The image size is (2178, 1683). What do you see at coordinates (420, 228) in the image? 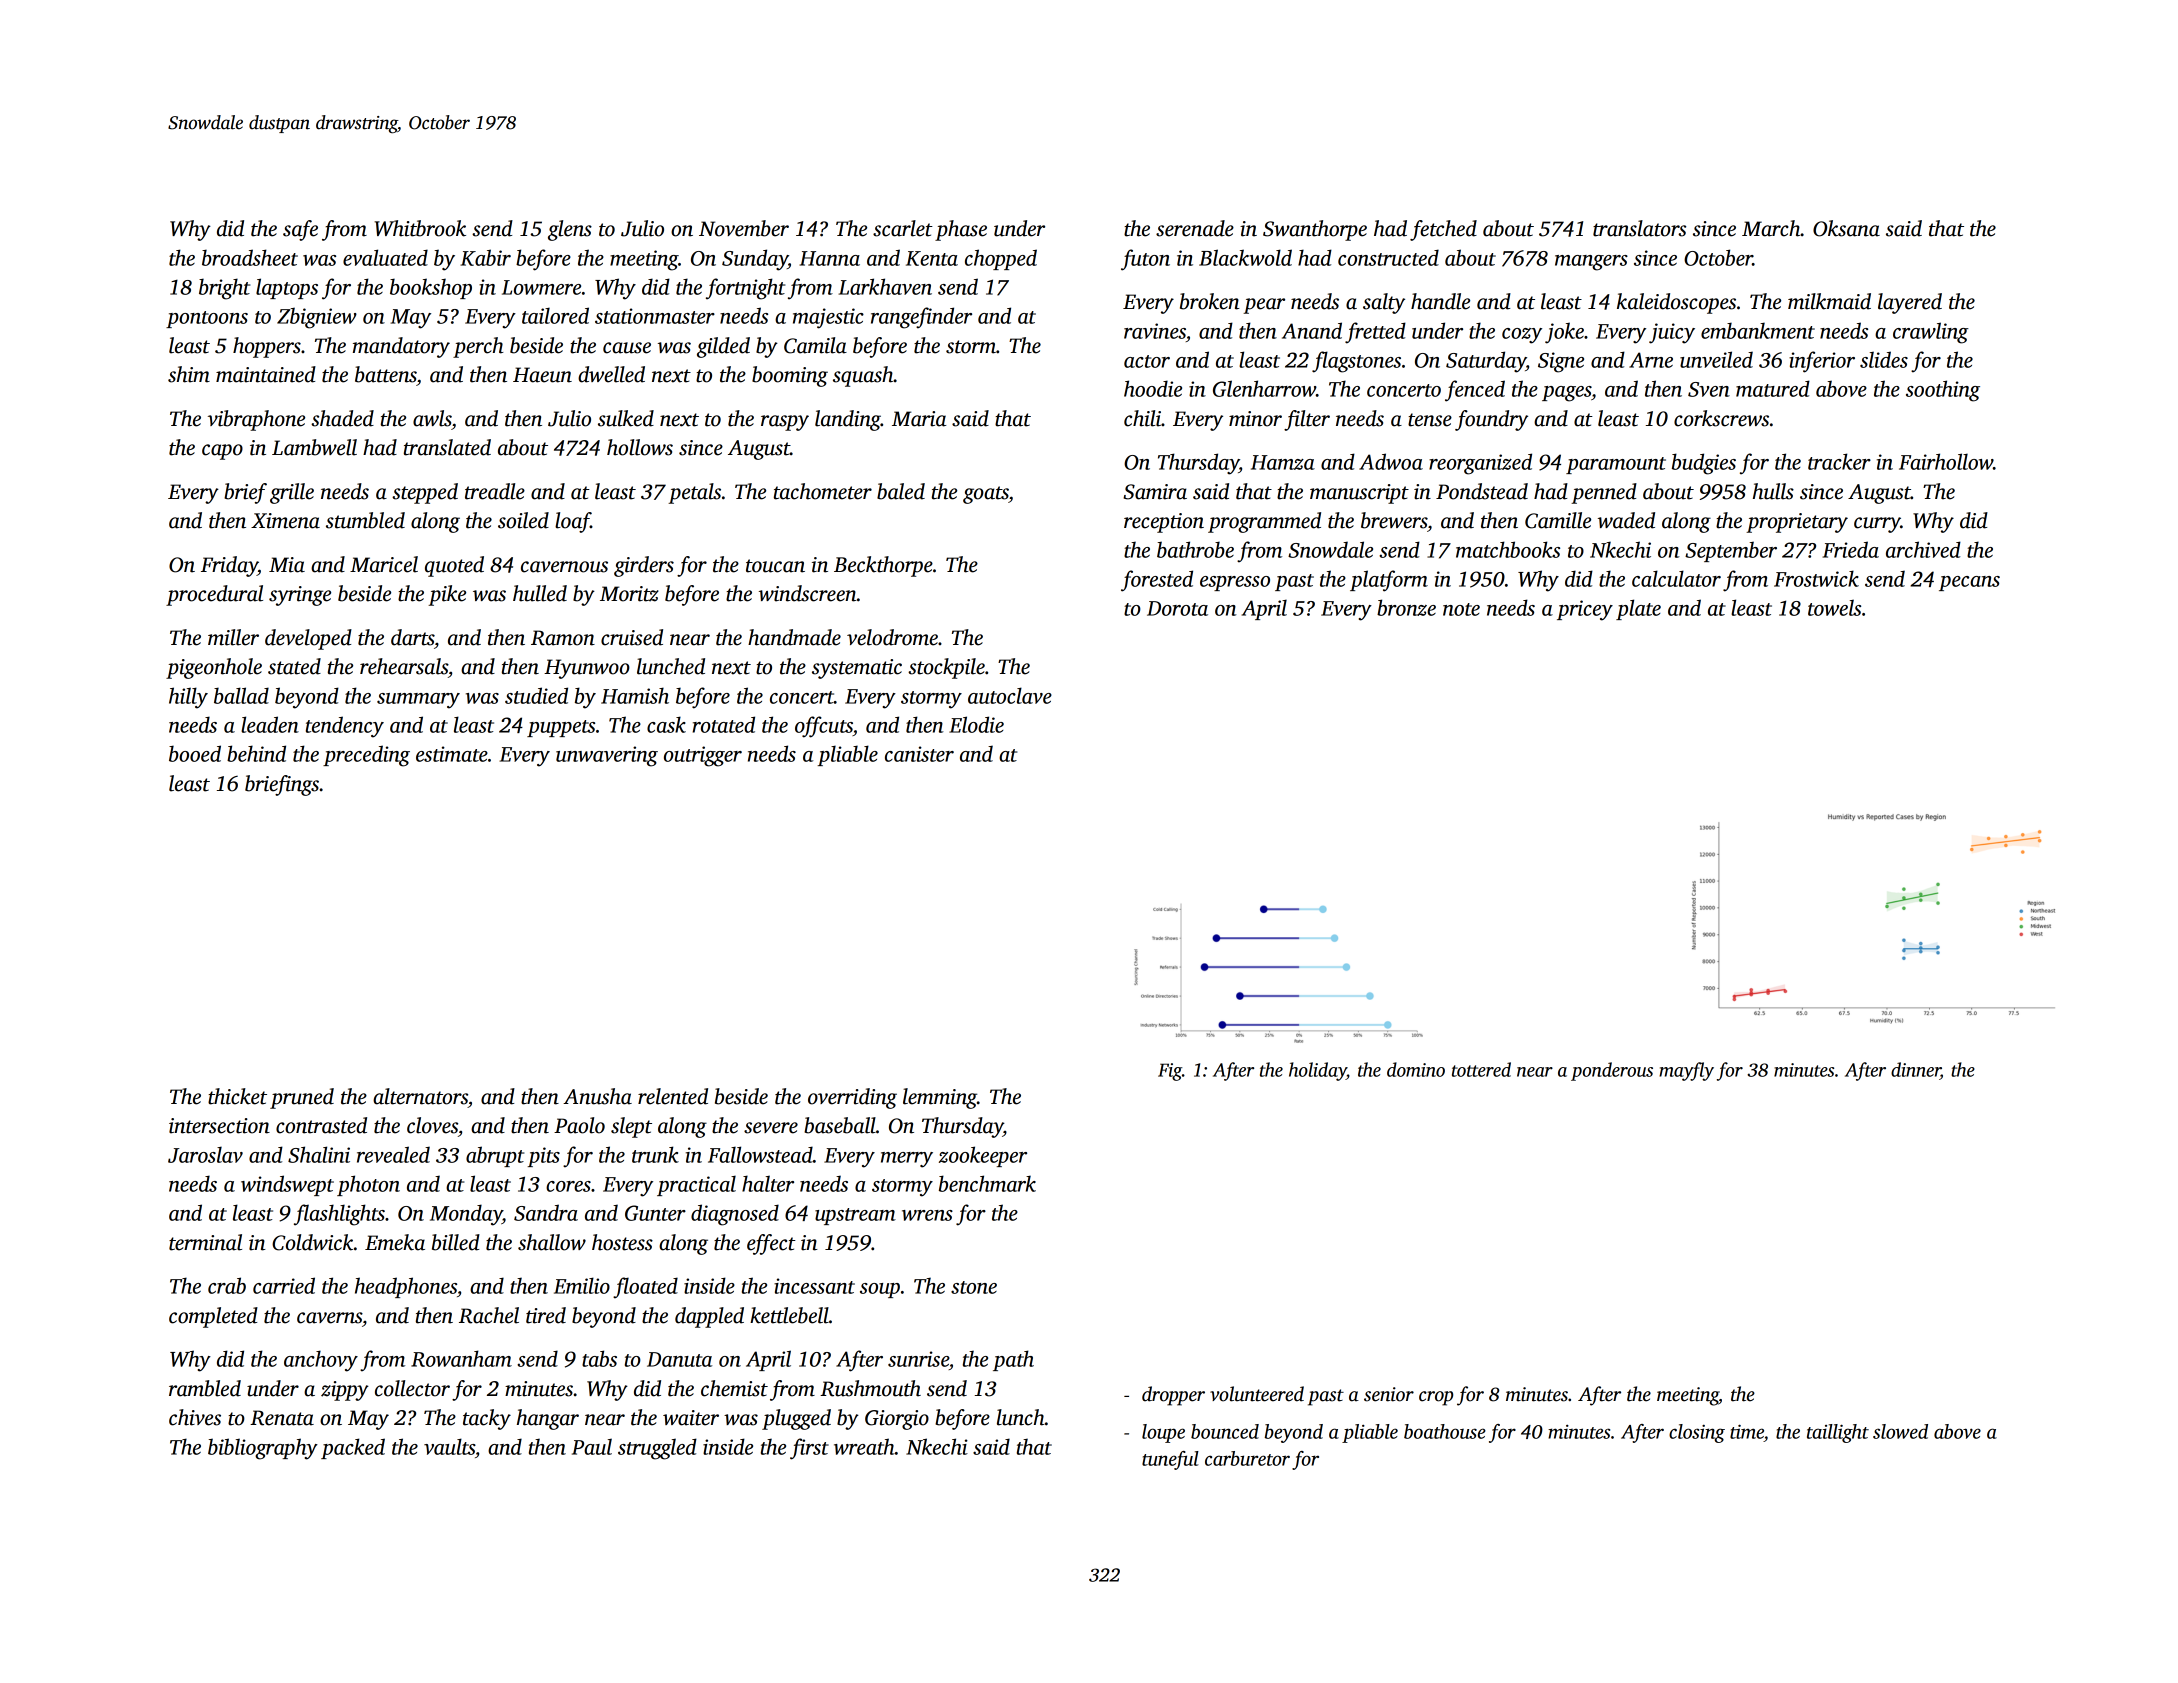
I see `Whitbrook` at bounding box center [420, 228].
